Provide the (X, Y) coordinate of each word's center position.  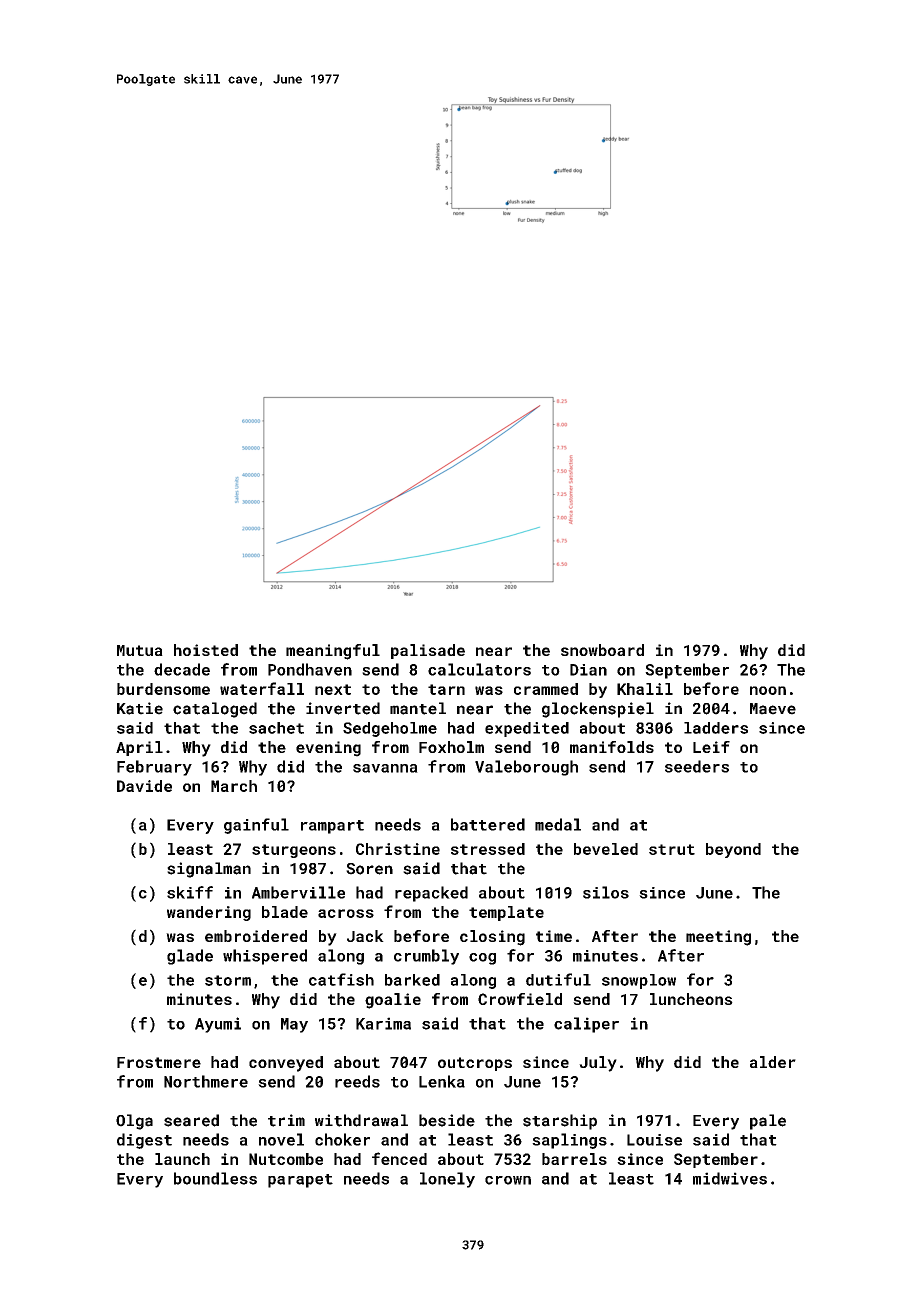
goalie (393, 1001)
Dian (588, 670)
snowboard (602, 650)
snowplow (639, 981)
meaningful (333, 652)
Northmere (206, 1081)
